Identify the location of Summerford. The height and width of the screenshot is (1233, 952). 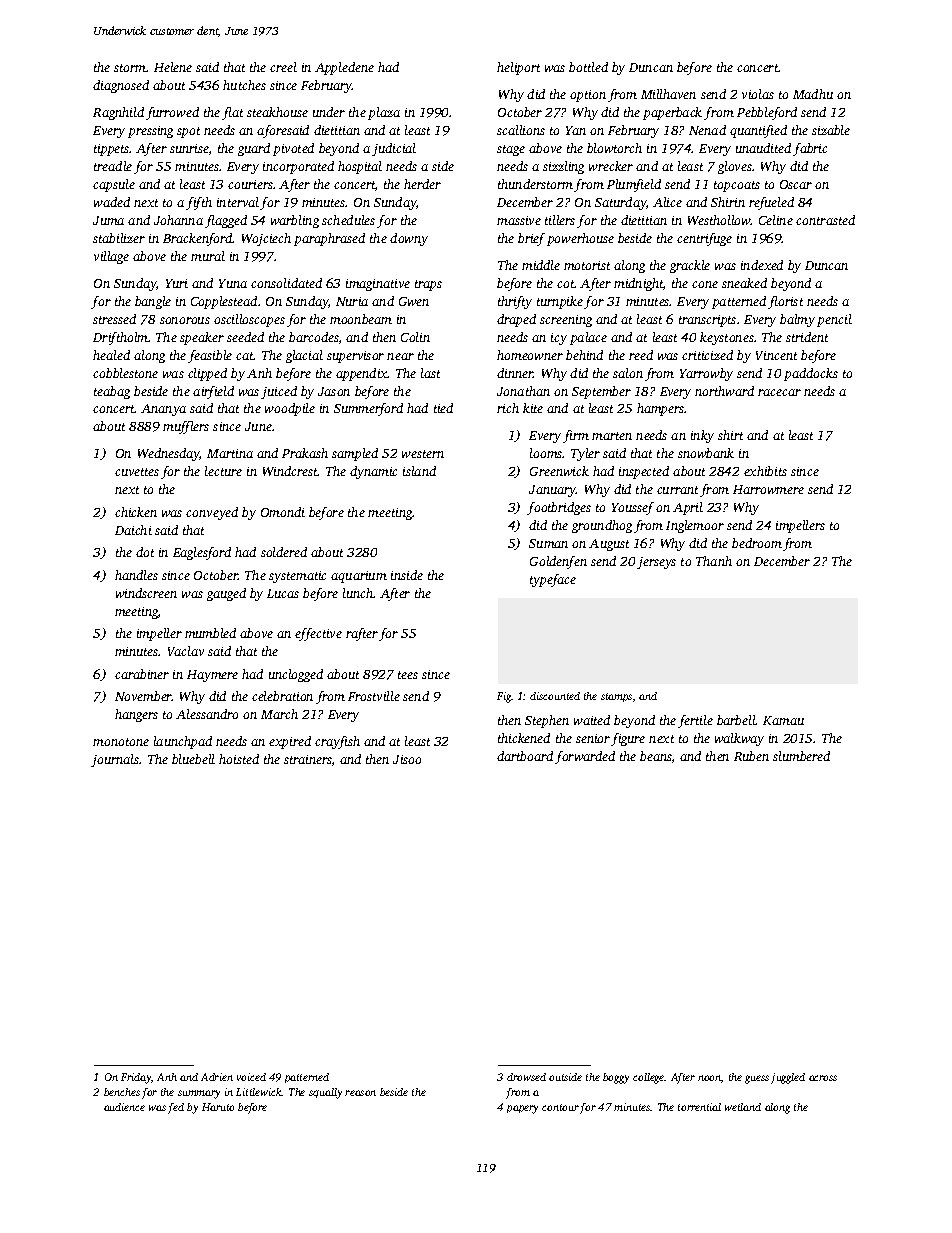
(368, 409).
